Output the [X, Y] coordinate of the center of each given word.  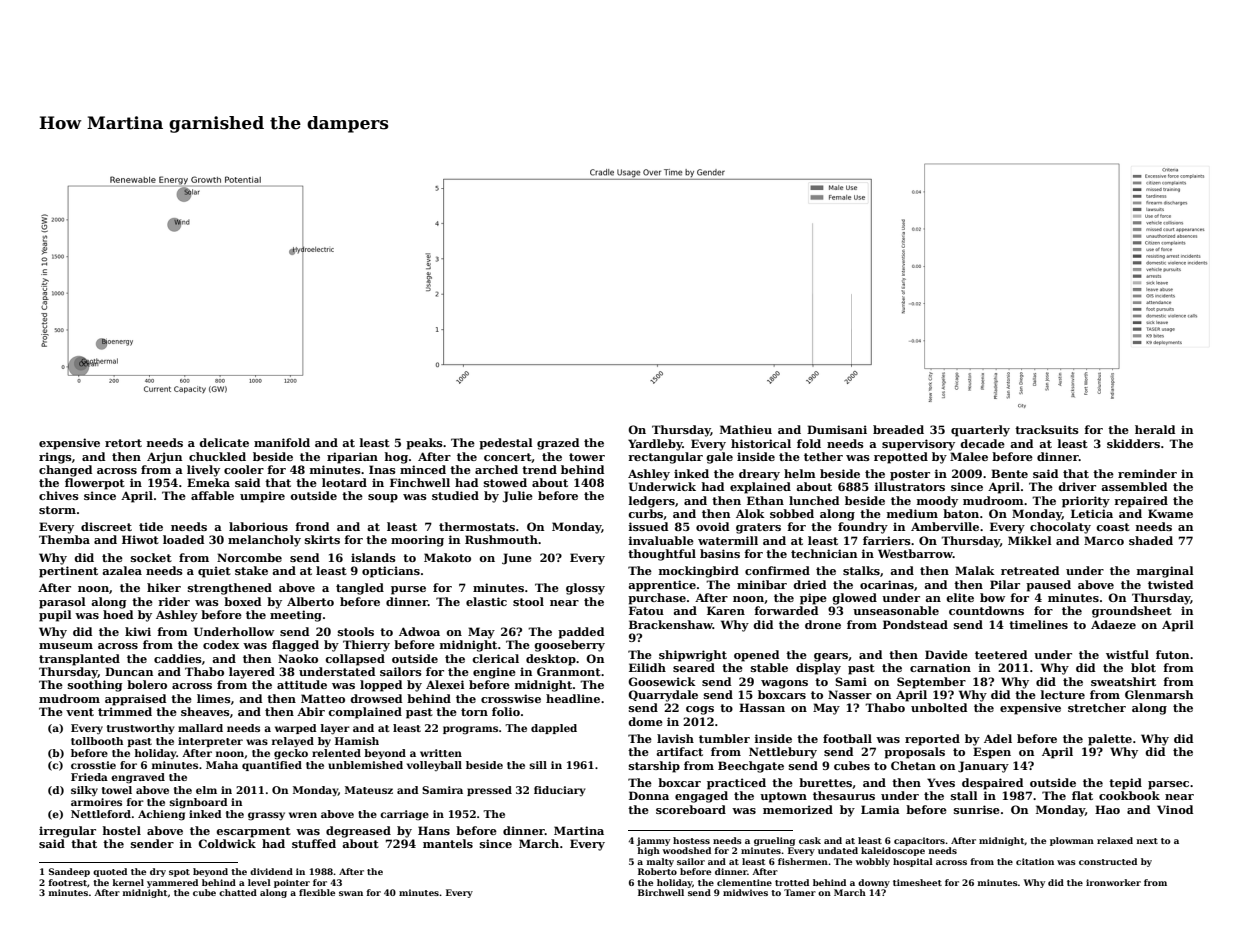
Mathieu [746, 429]
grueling [774, 841]
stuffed [314, 843]
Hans [434, 830]
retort [123, 443]
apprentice [662, 586]
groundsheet [1132, 612]
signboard [199, 803]
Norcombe [249, 557]
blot [1143, 667]
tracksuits [1047, 429]
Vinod [1175, 809]
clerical [495, 658]
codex [221, 644]
